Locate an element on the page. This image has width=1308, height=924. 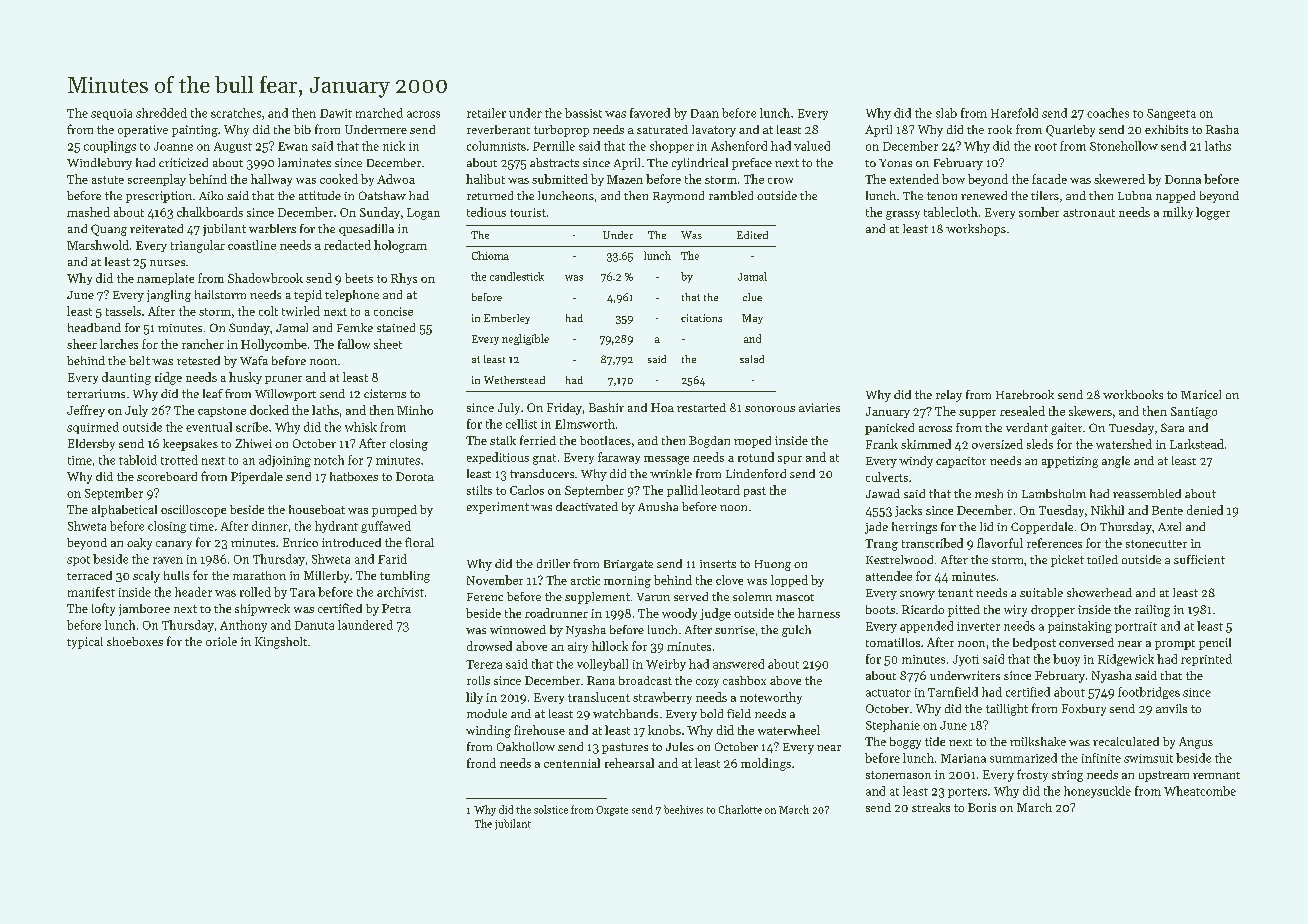
coaches is located at coordinates (1108, 113).
